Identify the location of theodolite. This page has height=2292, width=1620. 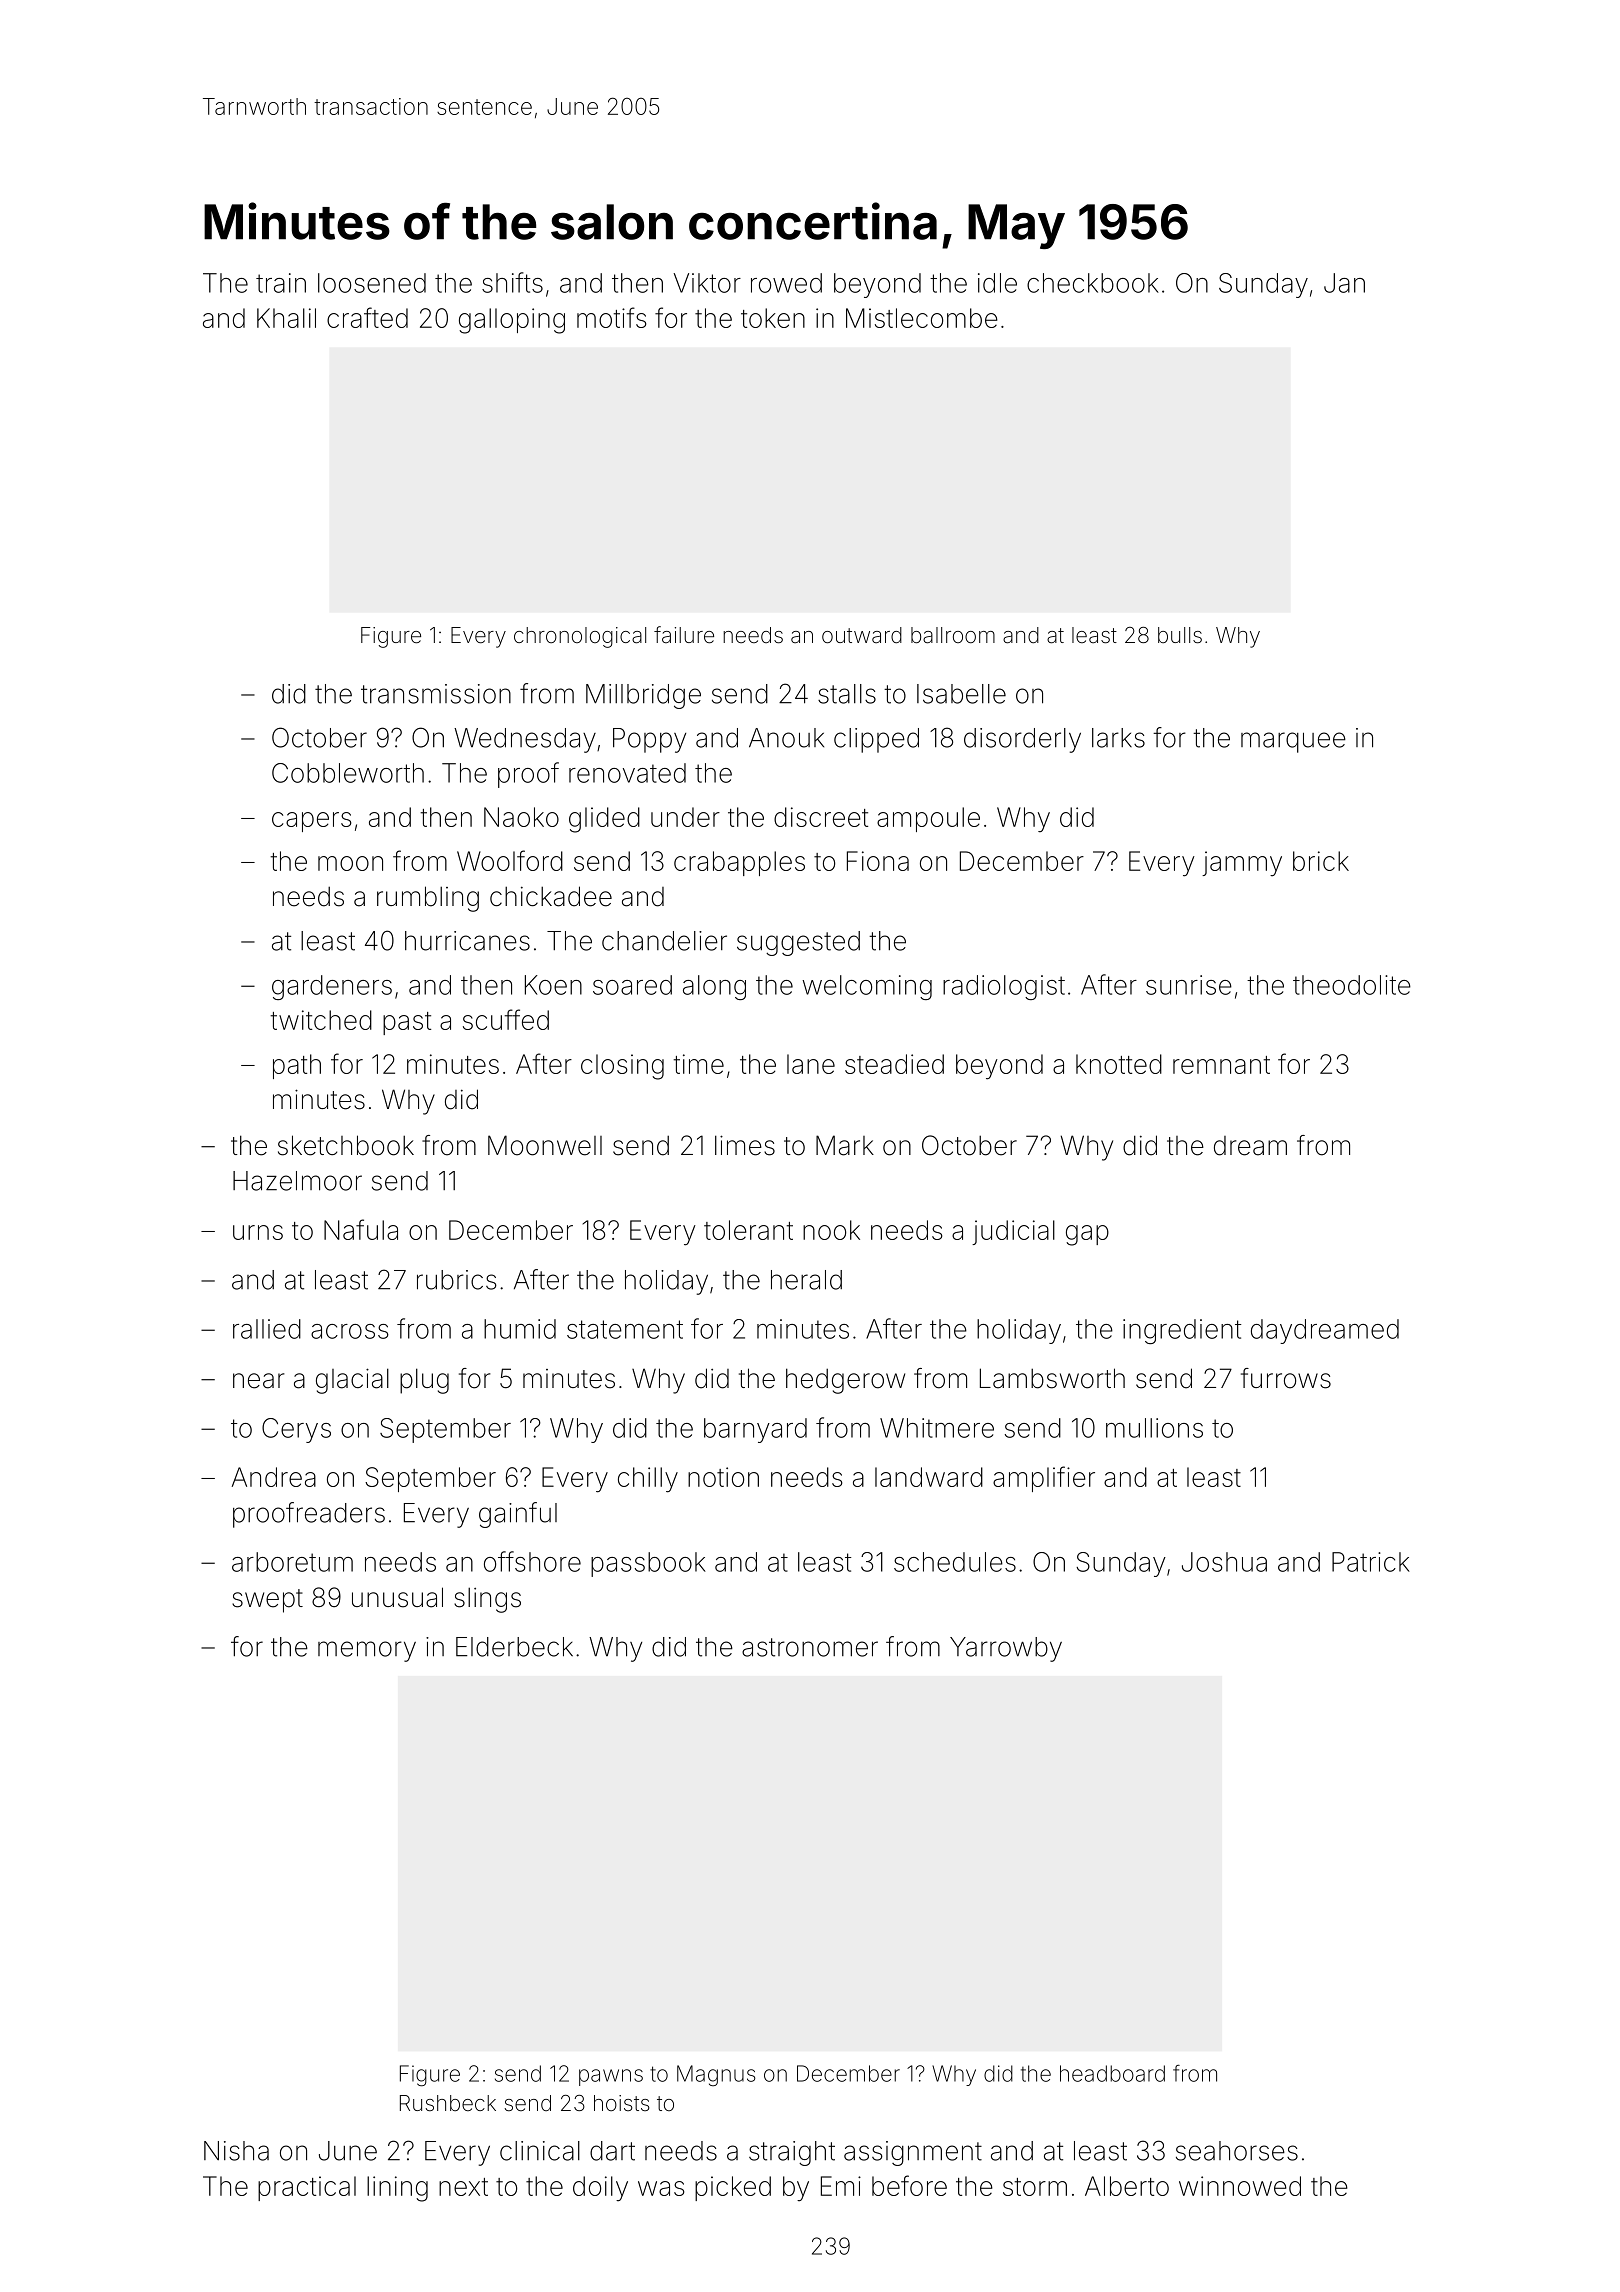
(1352, 985).
